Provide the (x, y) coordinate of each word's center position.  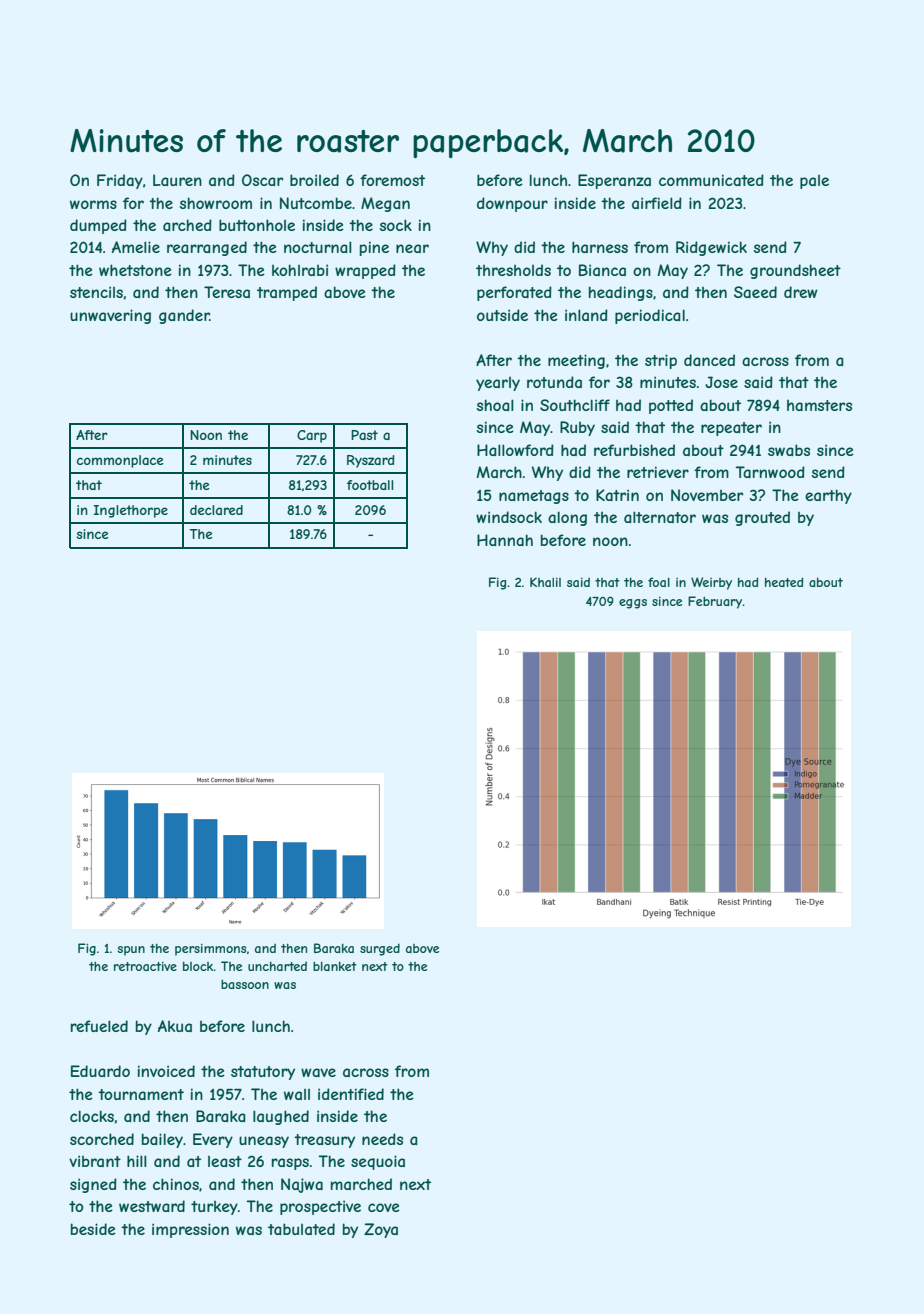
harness (600, 247)
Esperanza (614, 181)
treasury (324, 1141)
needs (382, 1139)
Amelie (136, 247)
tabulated (301, 1229)
